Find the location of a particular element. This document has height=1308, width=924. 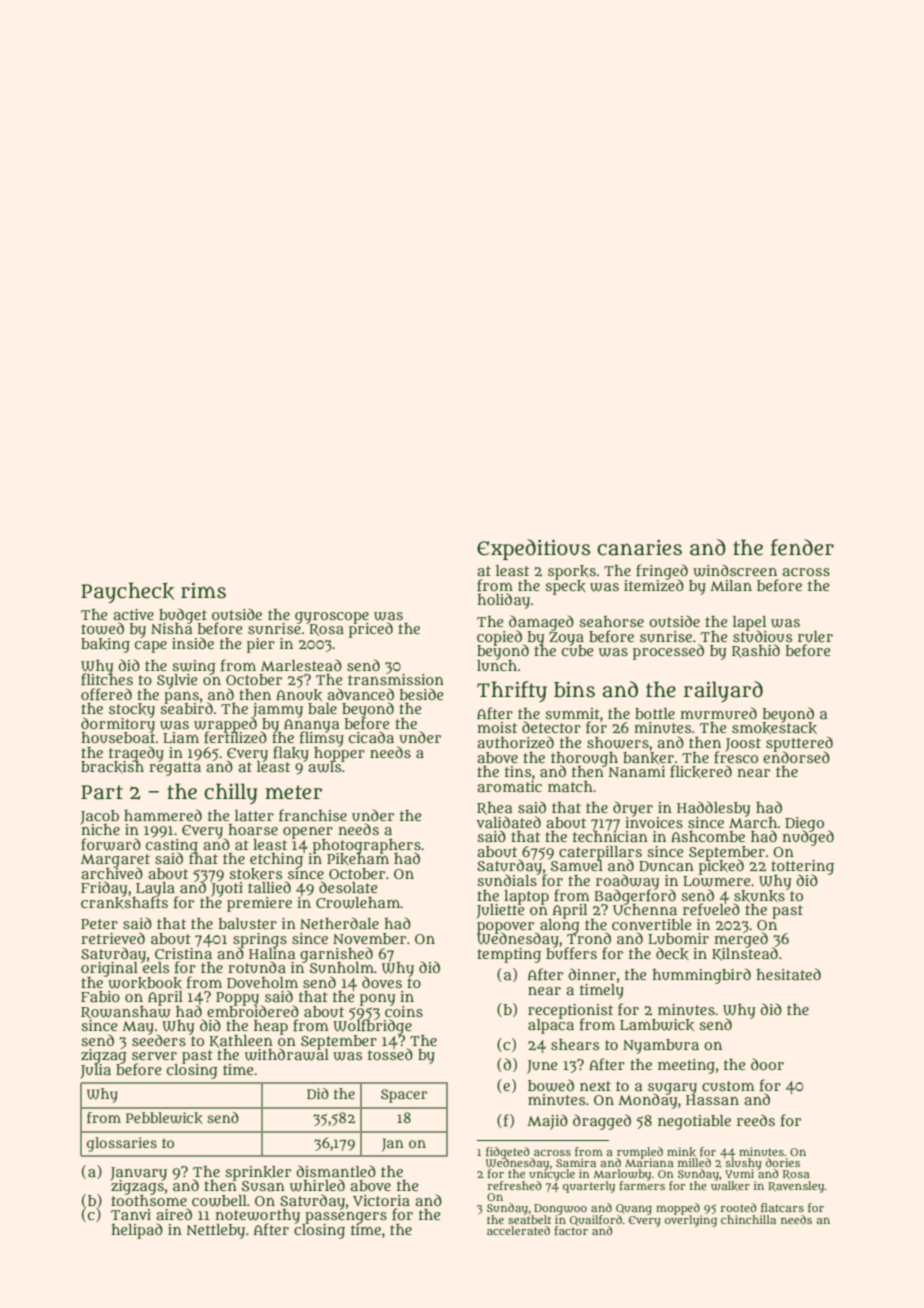

accelerated is located at coordinates (518, 1230).
